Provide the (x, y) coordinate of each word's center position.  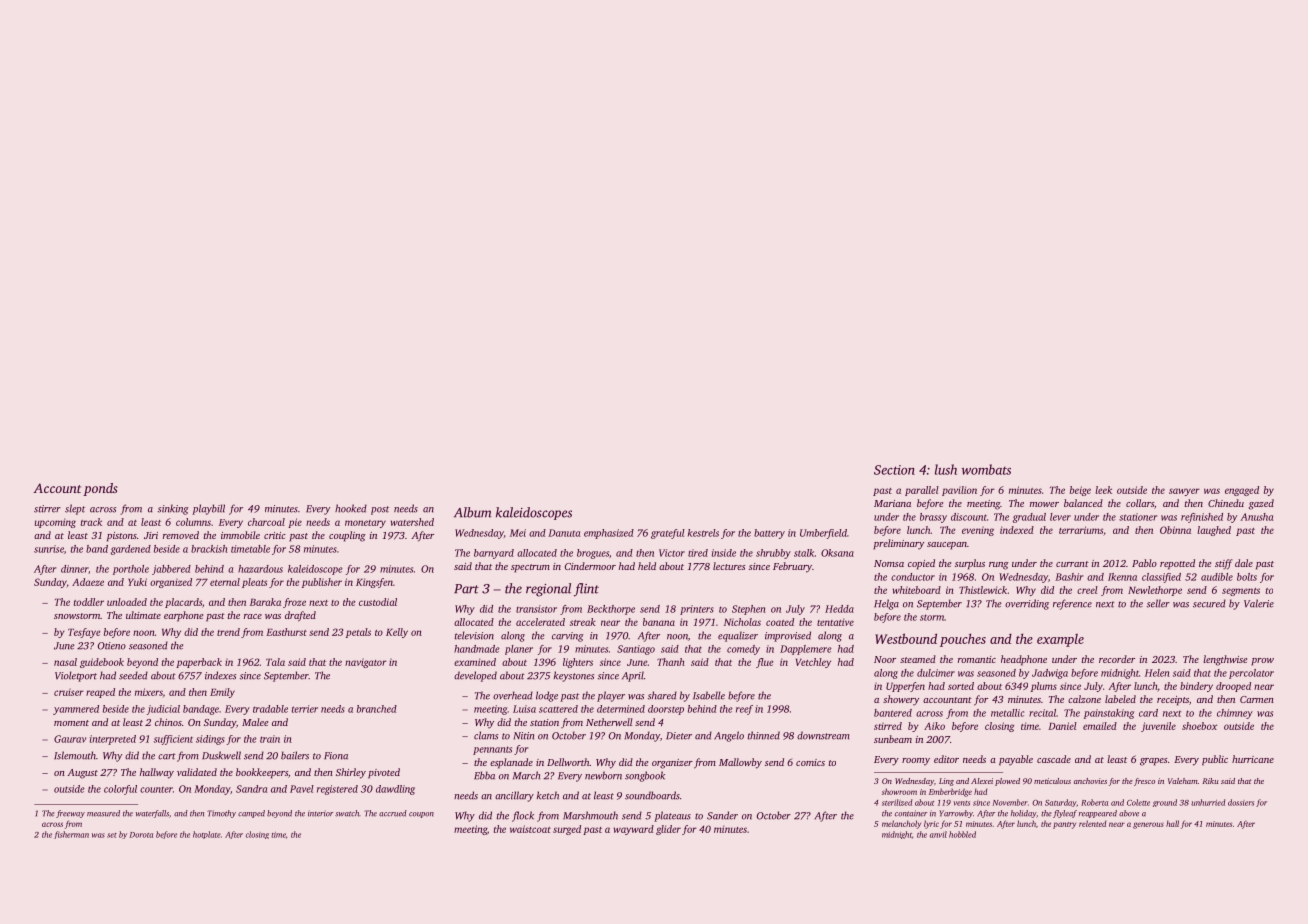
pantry (1064, 825)
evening (978, 531)
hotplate (207, 835)
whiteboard (917, 590)
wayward (634, 830)
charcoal (266, 522)
